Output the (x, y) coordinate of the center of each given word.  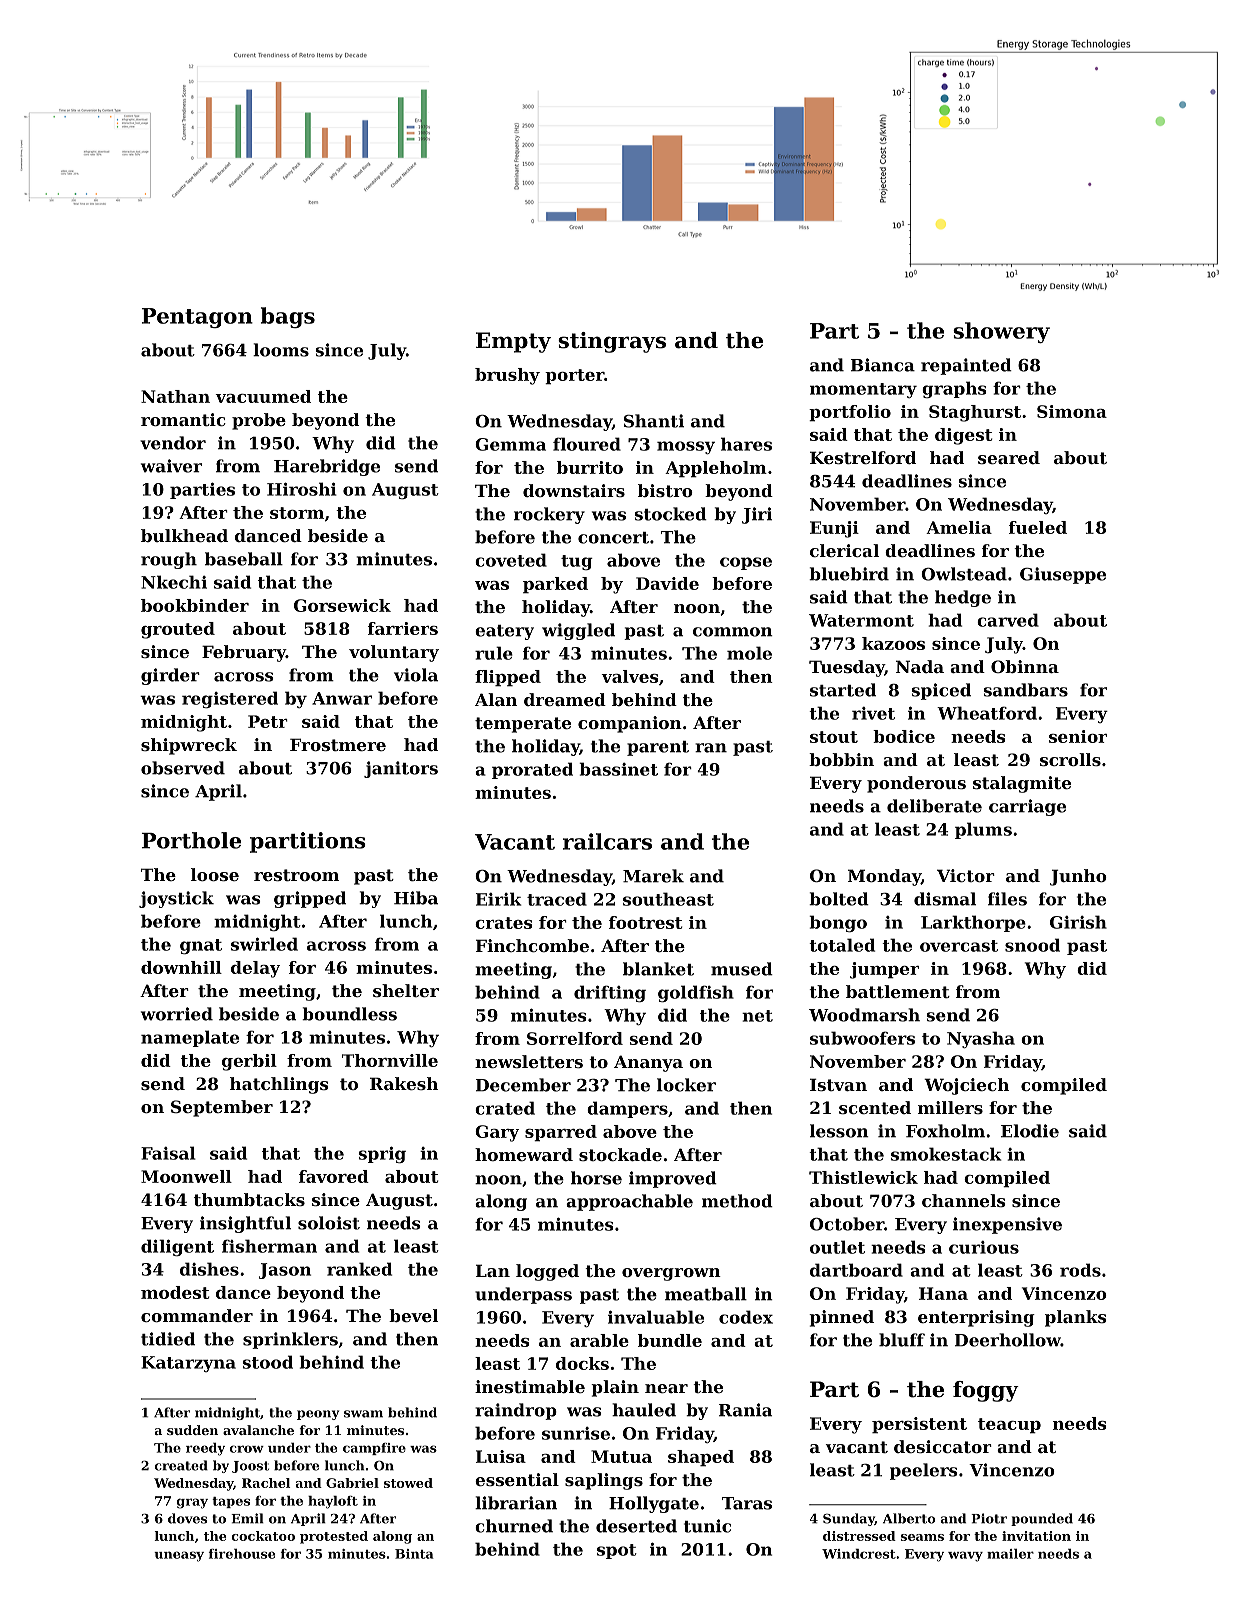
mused (742, 969)
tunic (707, 1526)
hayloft (333, 1502)
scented (875, 1107)
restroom (296, 875)
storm (297, 513)
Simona (1072, 411)
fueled (1038, 527)
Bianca (883, 365)
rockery (549, 515)
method (737, 1201)
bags (288, 317)
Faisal (168, 1153)
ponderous (916, 784)
